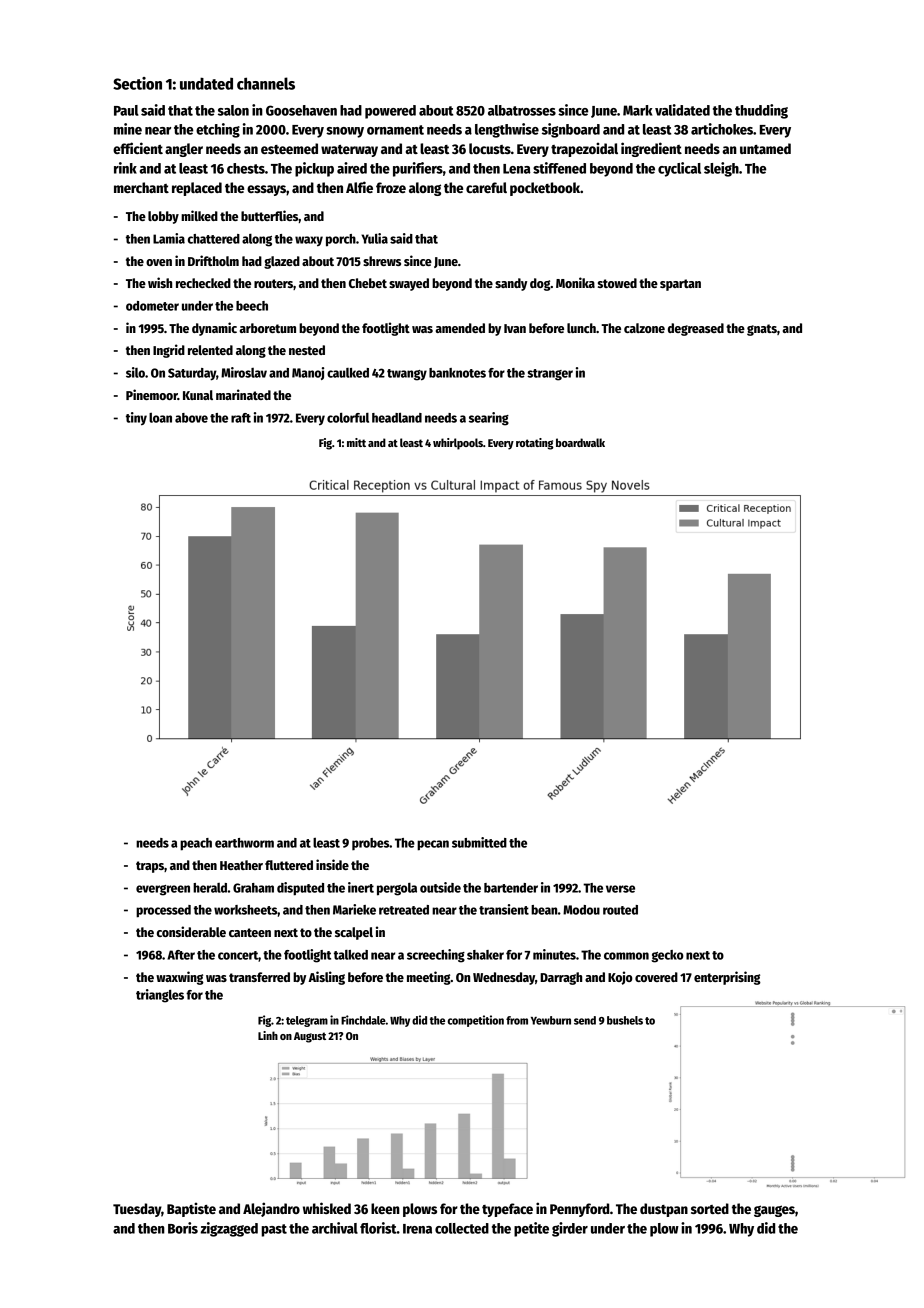 Image resolution: width=924 pixels, height=1308 pixels. Describe the element at coordinates (370, 844) in the screenshot. I see `probes` at that location.
